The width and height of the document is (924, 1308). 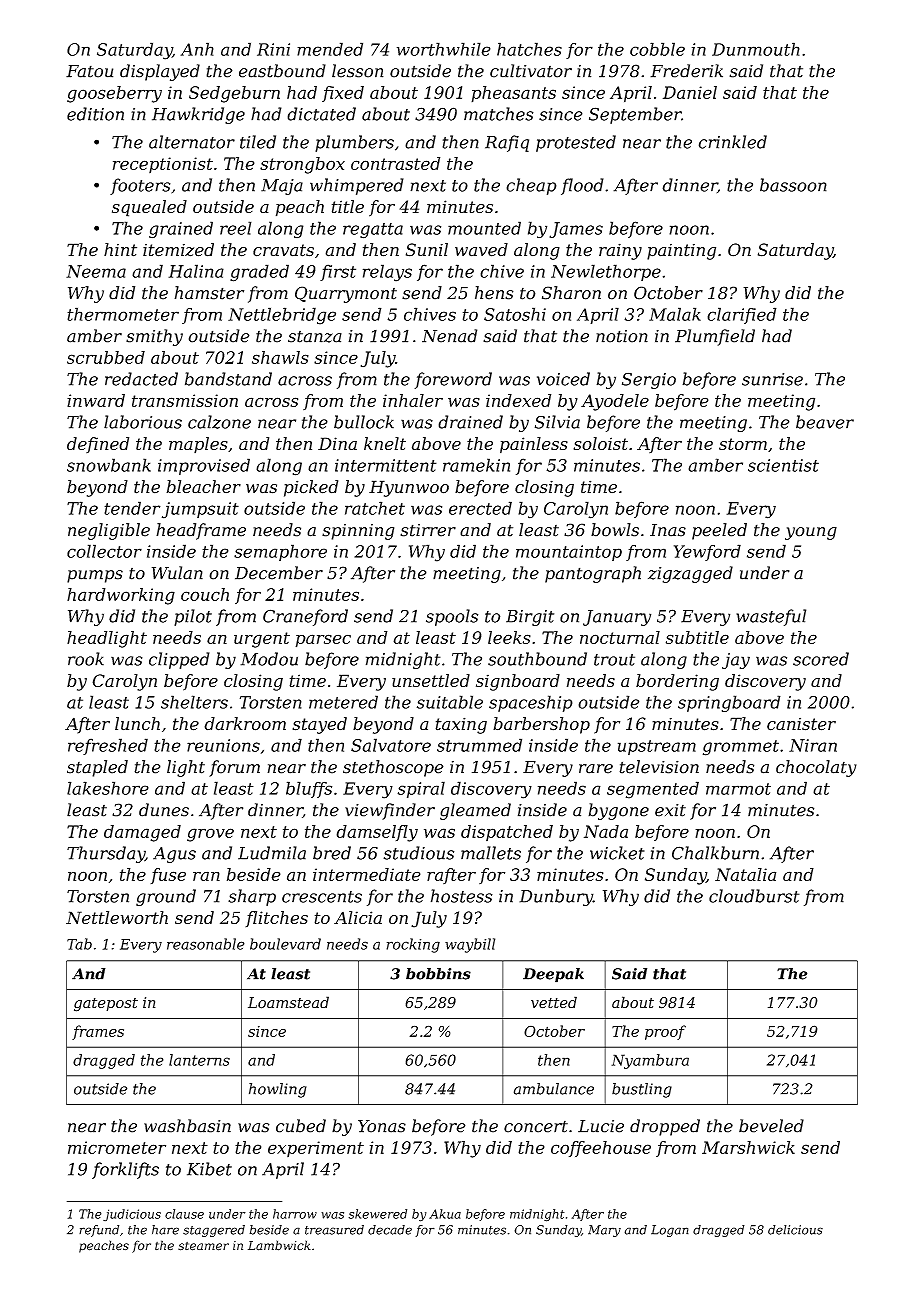 I want to click on Dunmouth, so click(x=756, y=49).
